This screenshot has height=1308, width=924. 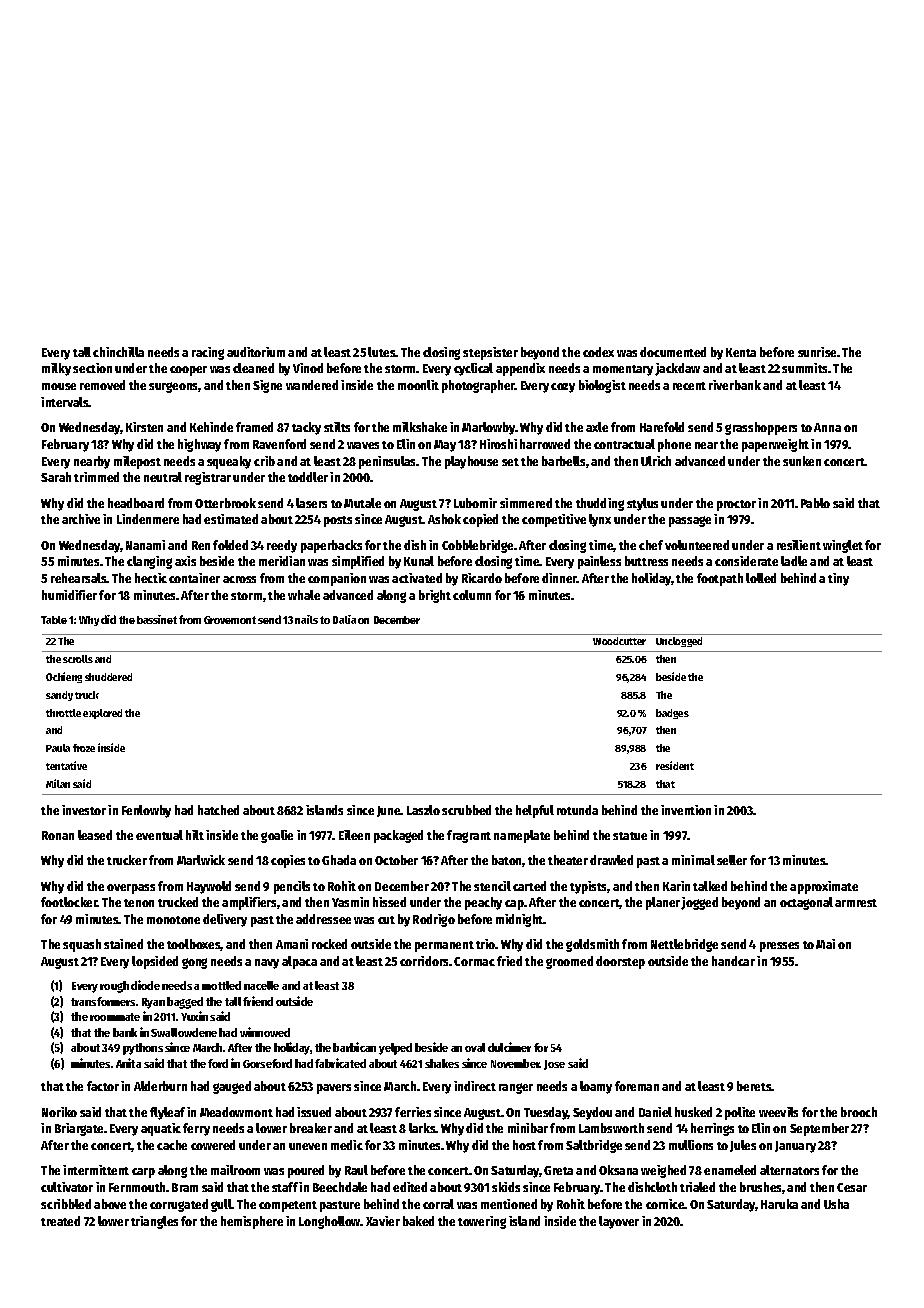 I want to click on removed, so click(x=102, y=385).
